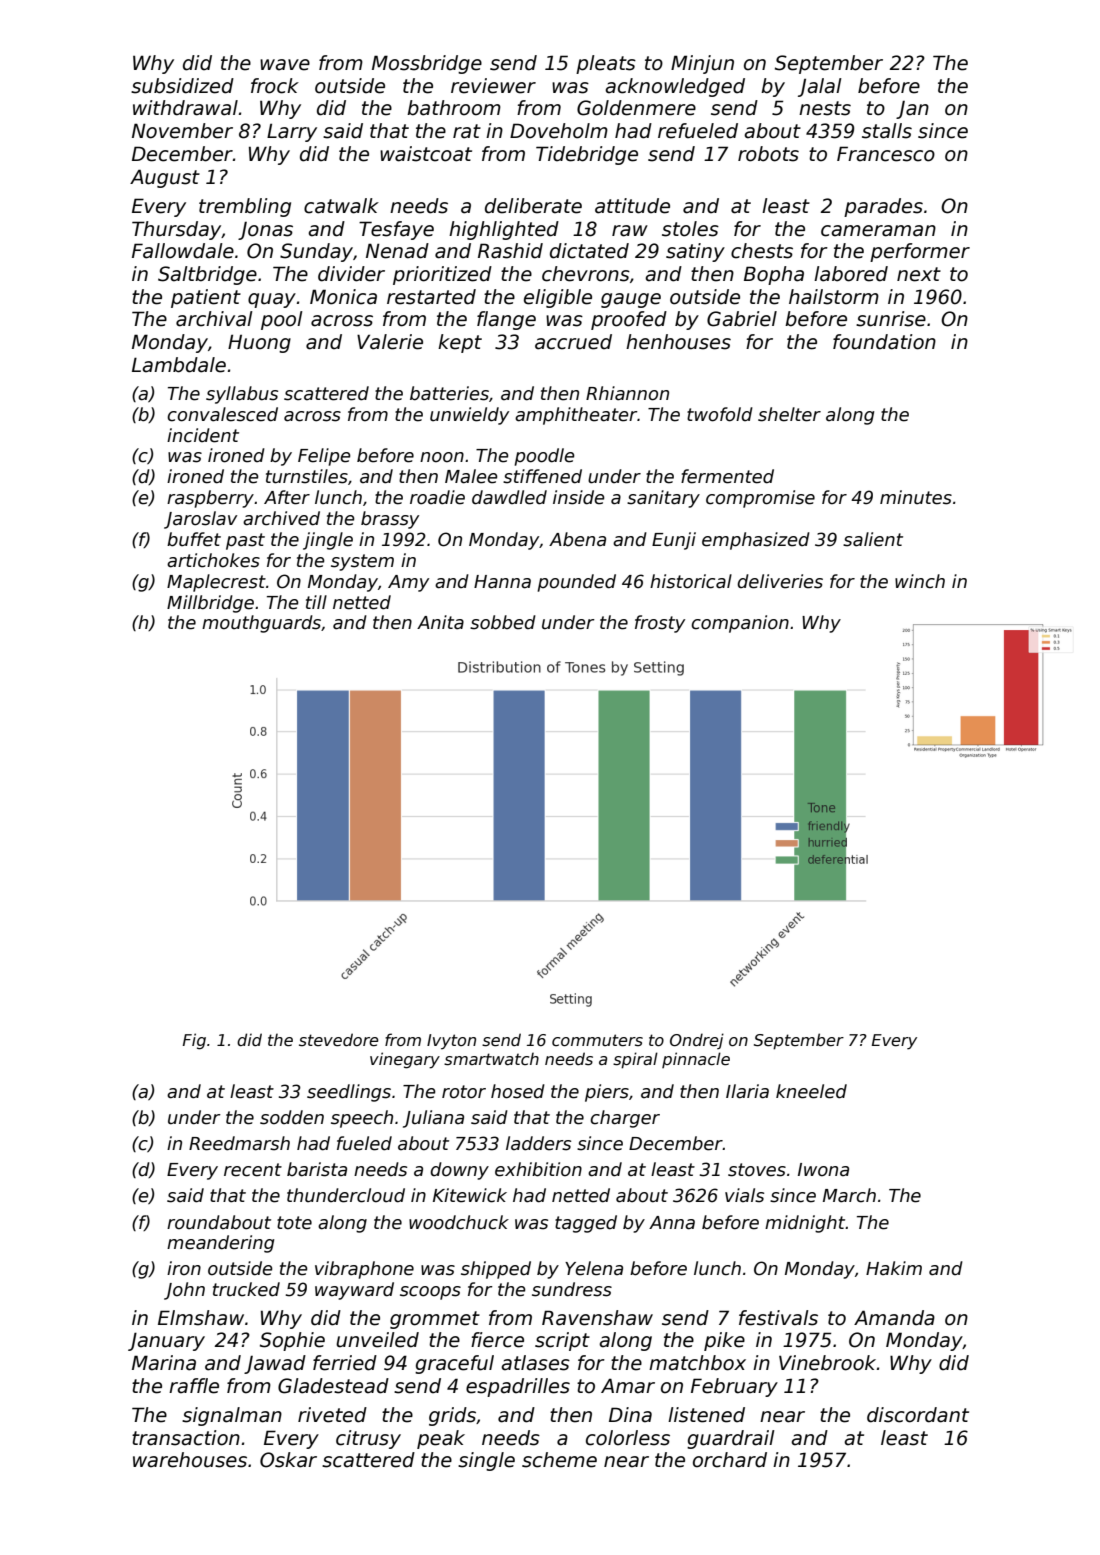 The image size is (1100, 1555). I want to click on Reedmarsh, so click(239, 1143).
